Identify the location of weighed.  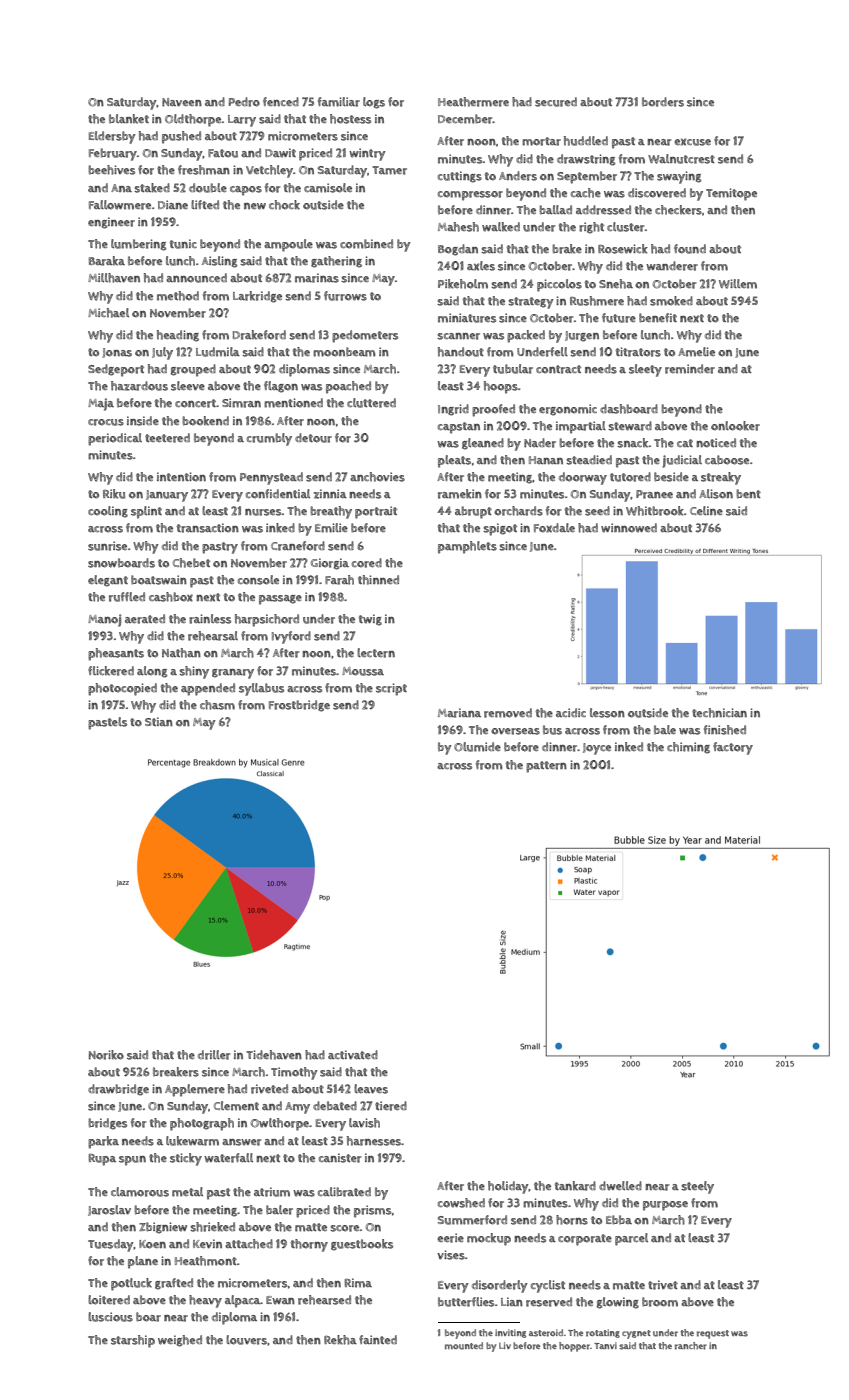
(180, 1341).
